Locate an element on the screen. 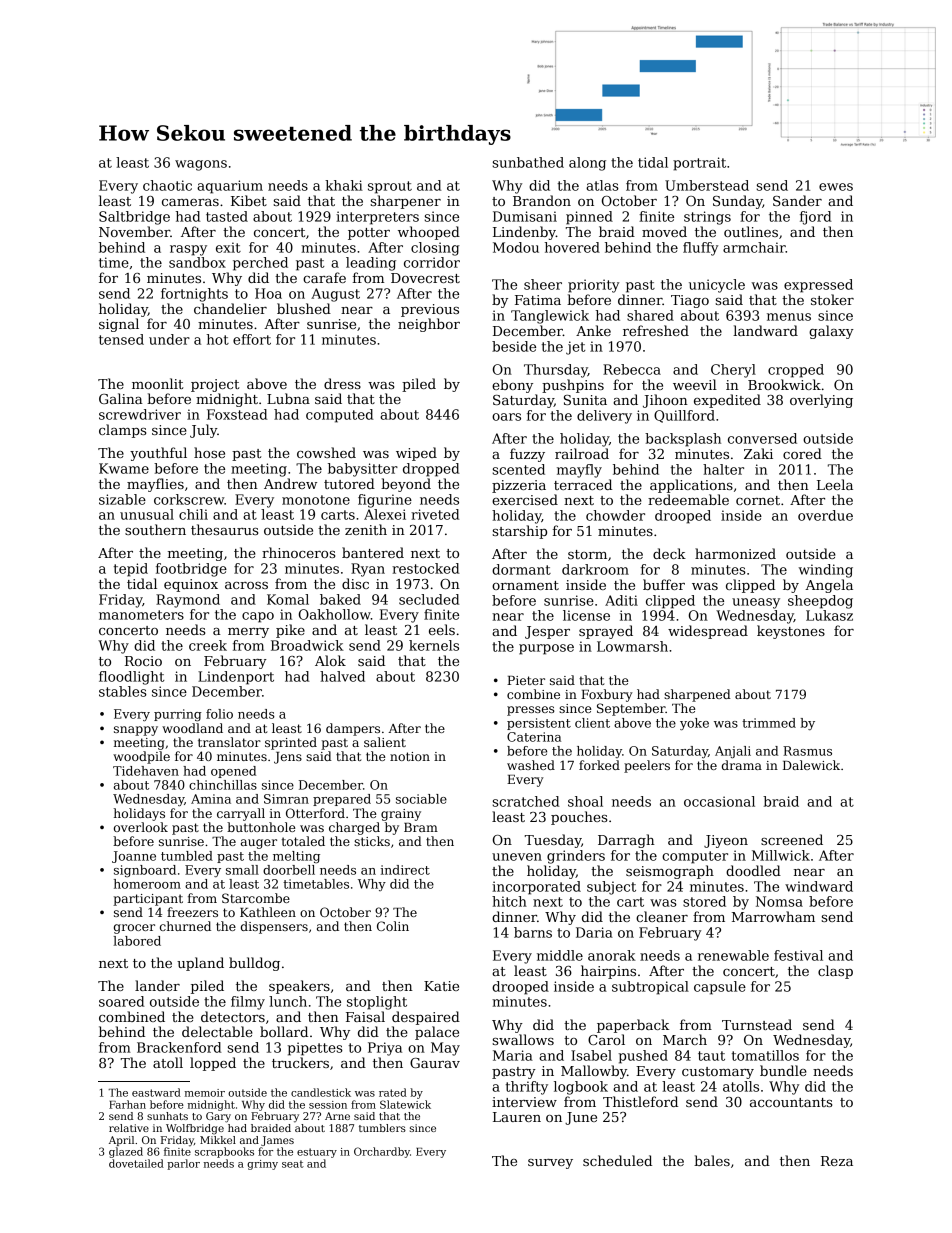 Image resolution: width=952 pixels, height=1233 pixels. glazed is located at coordinates (126, 1152).
